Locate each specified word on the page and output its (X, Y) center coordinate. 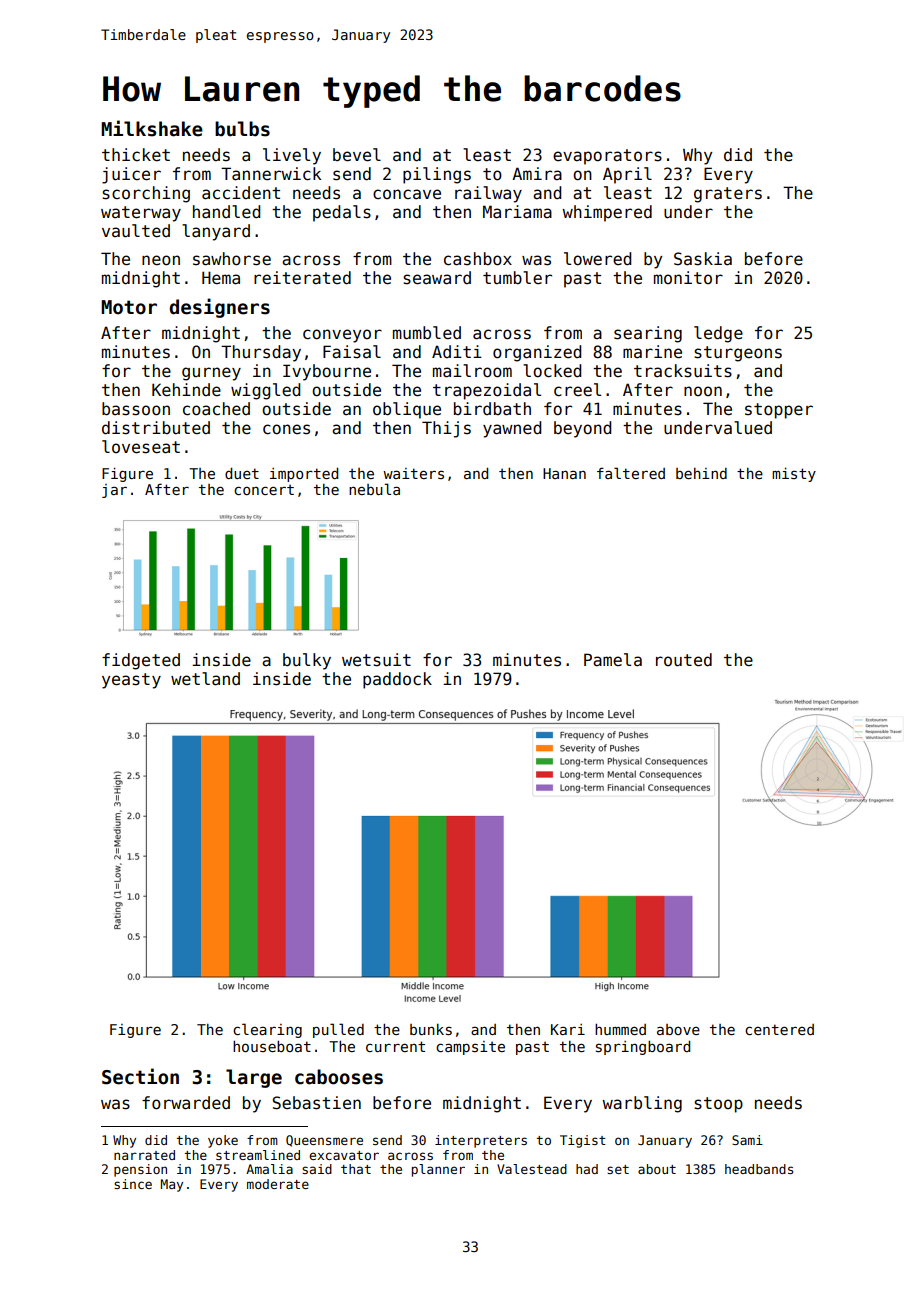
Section (140, 1076)
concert (264, 489)
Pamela (613, 660)
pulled (338, 1030)
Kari (568, 1029)
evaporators (607, 157)
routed (684, 660)
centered (779, 1029)
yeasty (131, 681)
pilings (437, 175)
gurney (211, 374)
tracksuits (683, 371)
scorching (146, 194)
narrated (144, 1155)
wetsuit (376, 660)
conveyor (342, 336)
